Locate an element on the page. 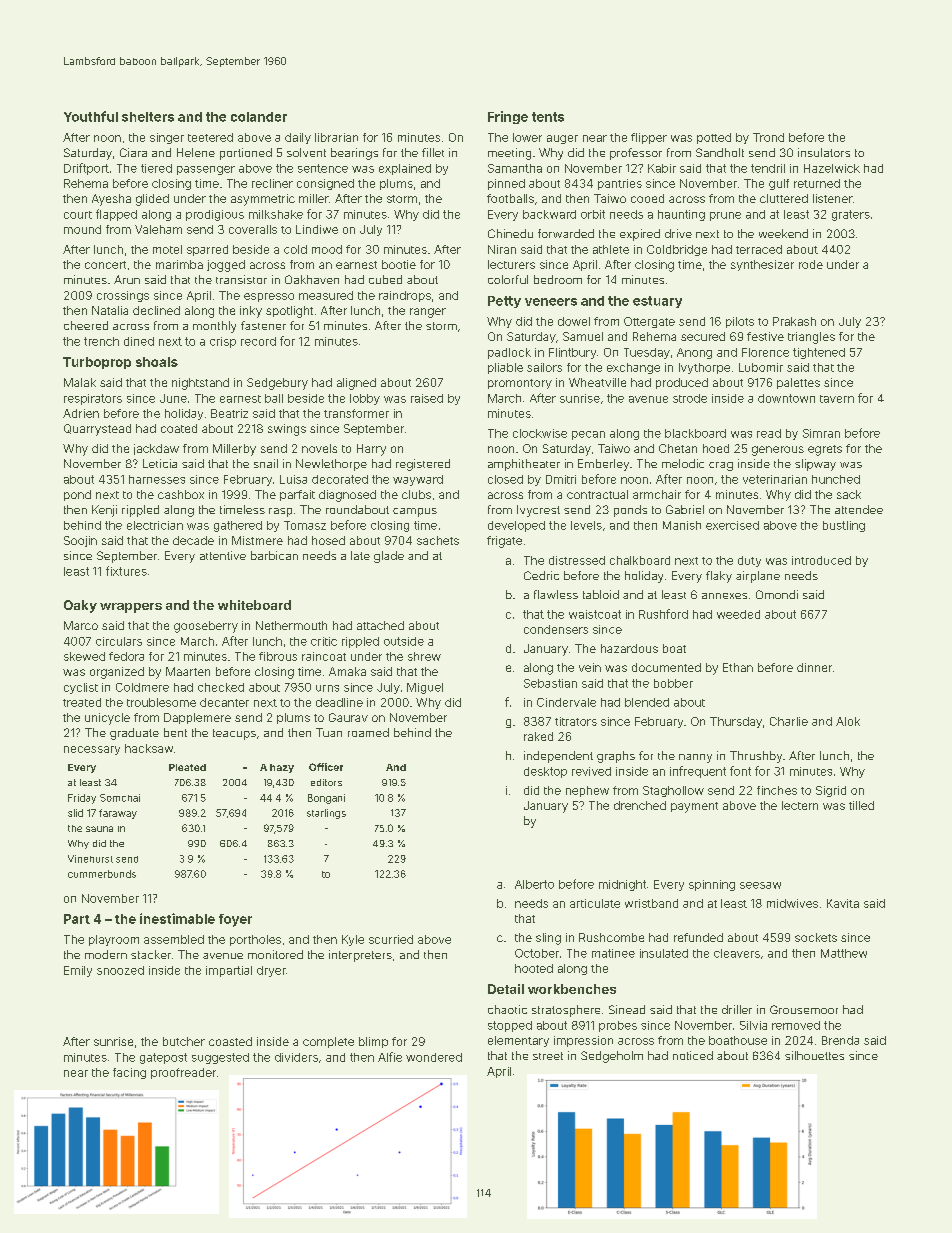 This page has height=1233, width=952. Sedgebury is located at coordinates (277, 384).
